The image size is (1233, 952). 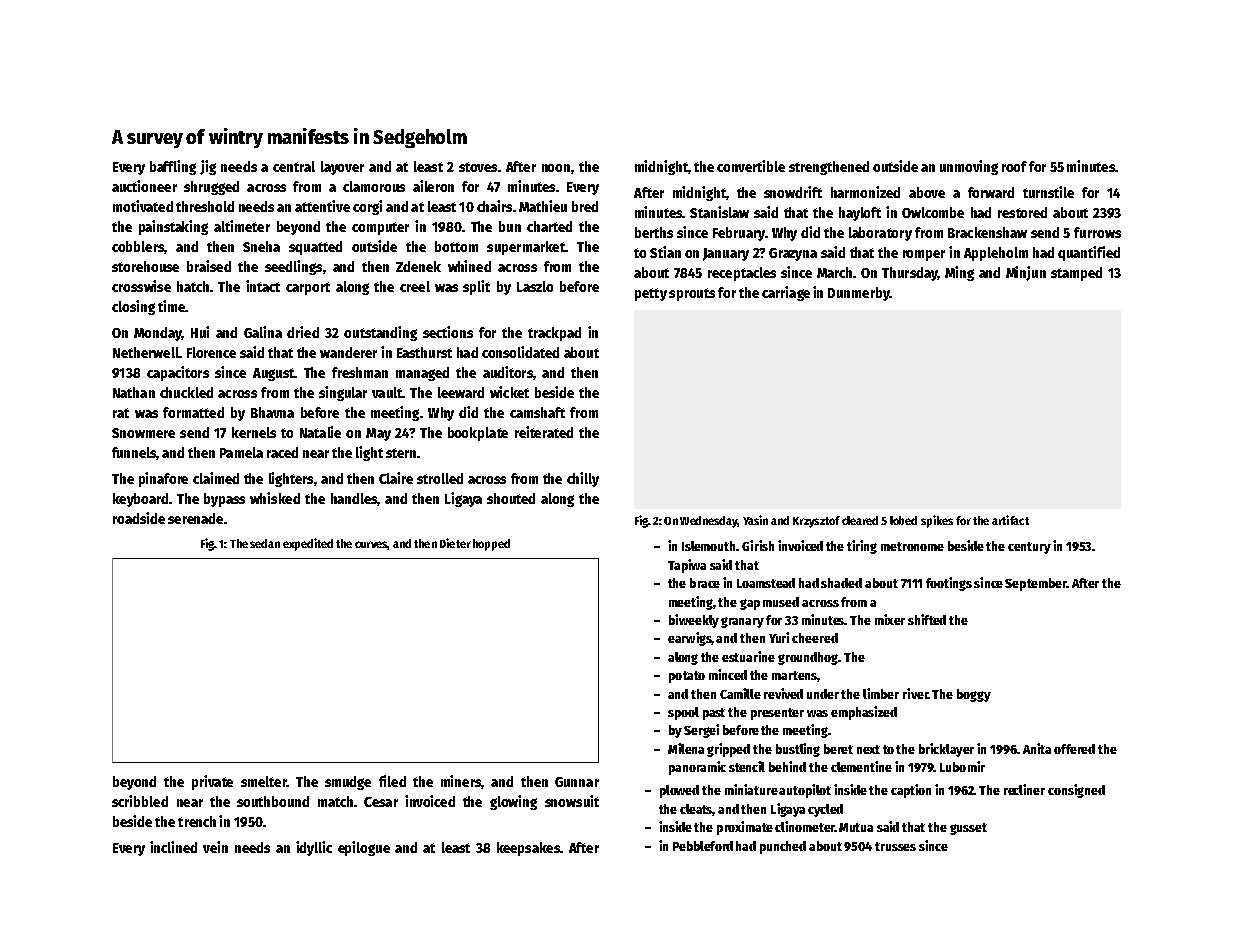 What do you see at coordinates (208, 167) in the image?
I see `jig` at bounding box center [208, 167].
